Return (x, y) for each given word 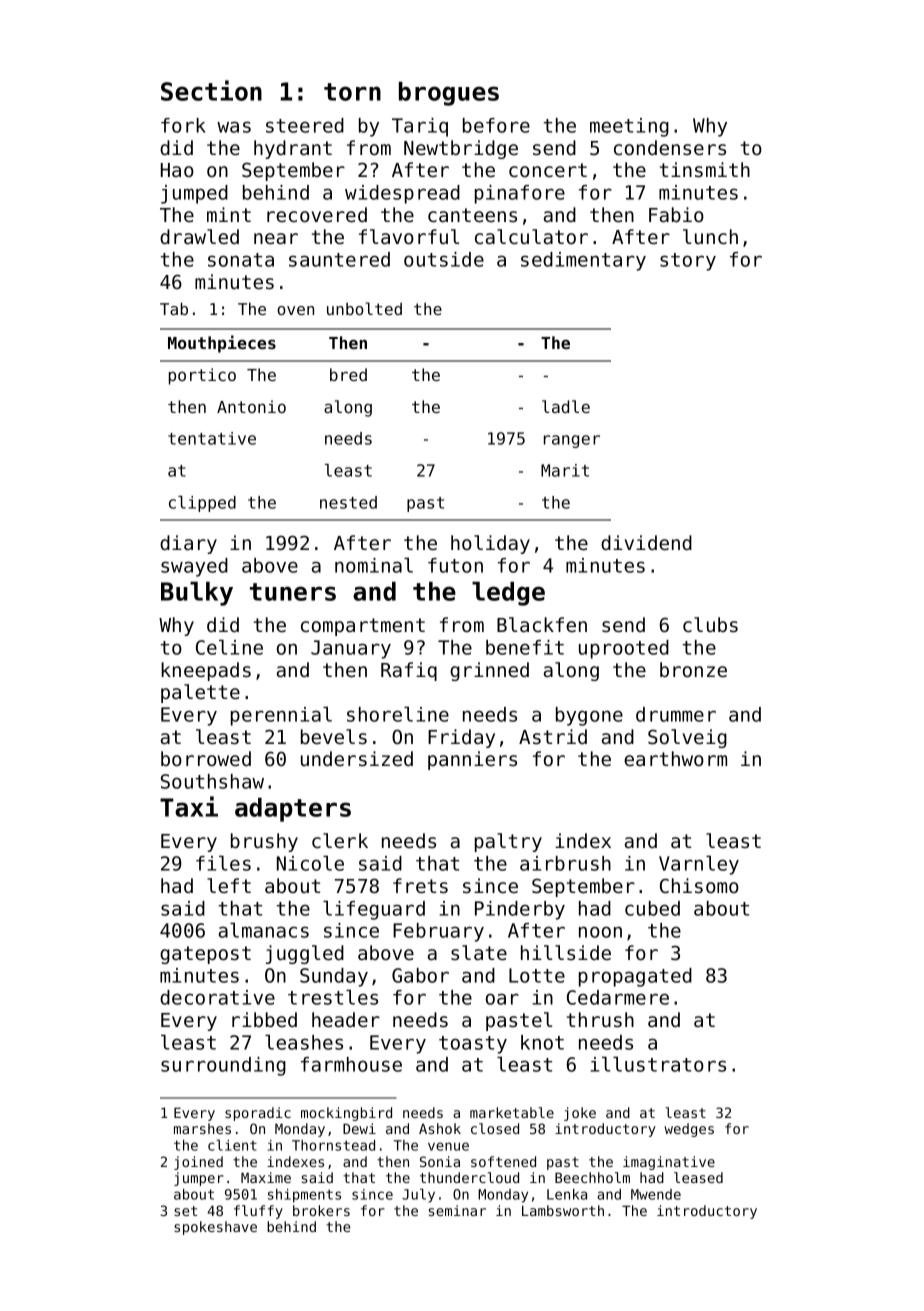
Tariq (420, 127)
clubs (710, 625)
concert (548, 170)
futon (455, 565)
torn (352, 92)
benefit (525, 647)
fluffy (258, 1212)
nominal (374, 565)
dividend (646, 542)
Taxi (189, 806)
